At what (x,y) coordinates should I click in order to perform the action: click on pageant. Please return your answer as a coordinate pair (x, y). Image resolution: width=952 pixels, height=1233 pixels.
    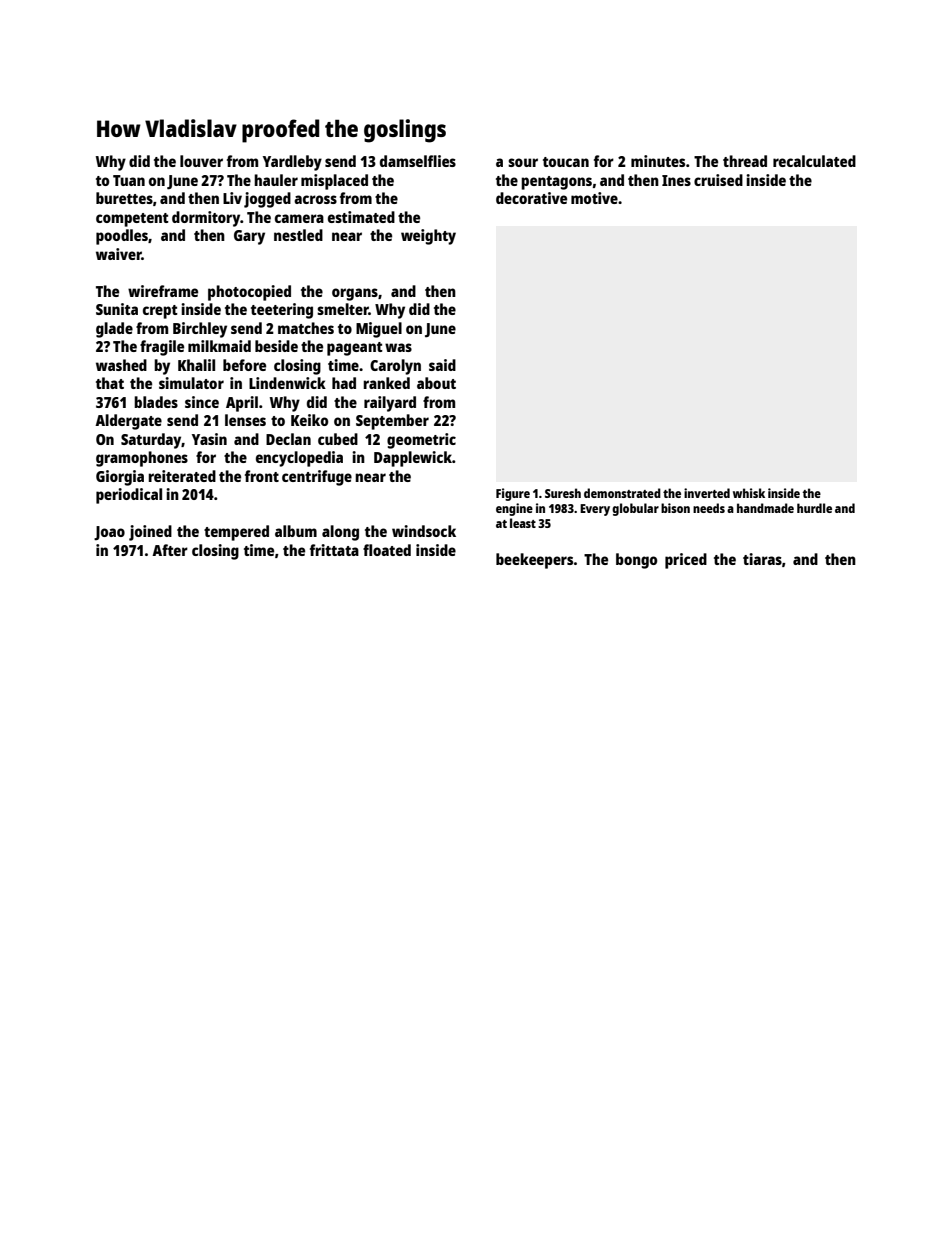
    Looking at the image, I should click on (355, 349).
